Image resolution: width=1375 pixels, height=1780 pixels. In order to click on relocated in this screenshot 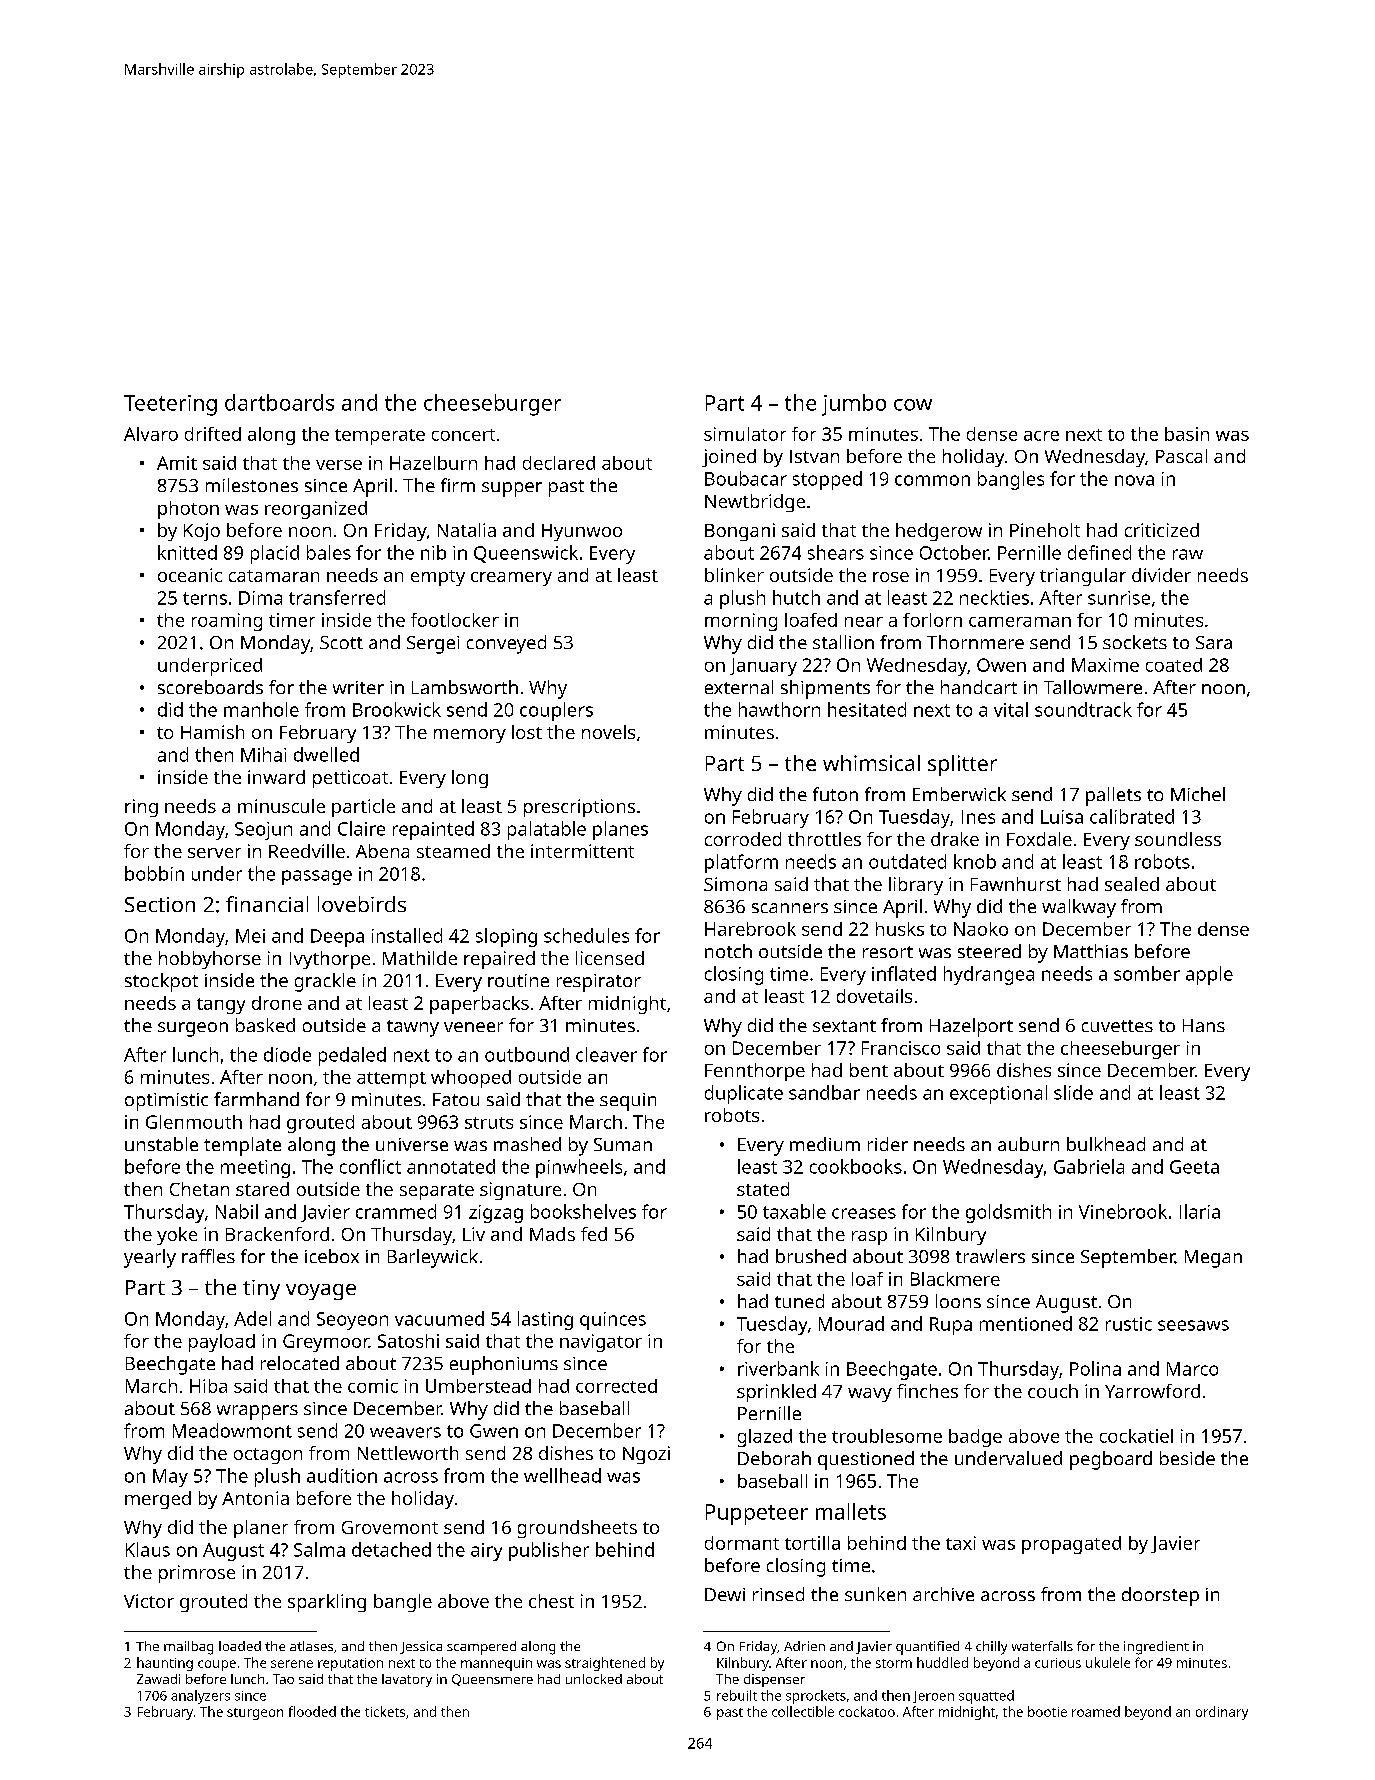, I will do `click(300, 1363)`.
